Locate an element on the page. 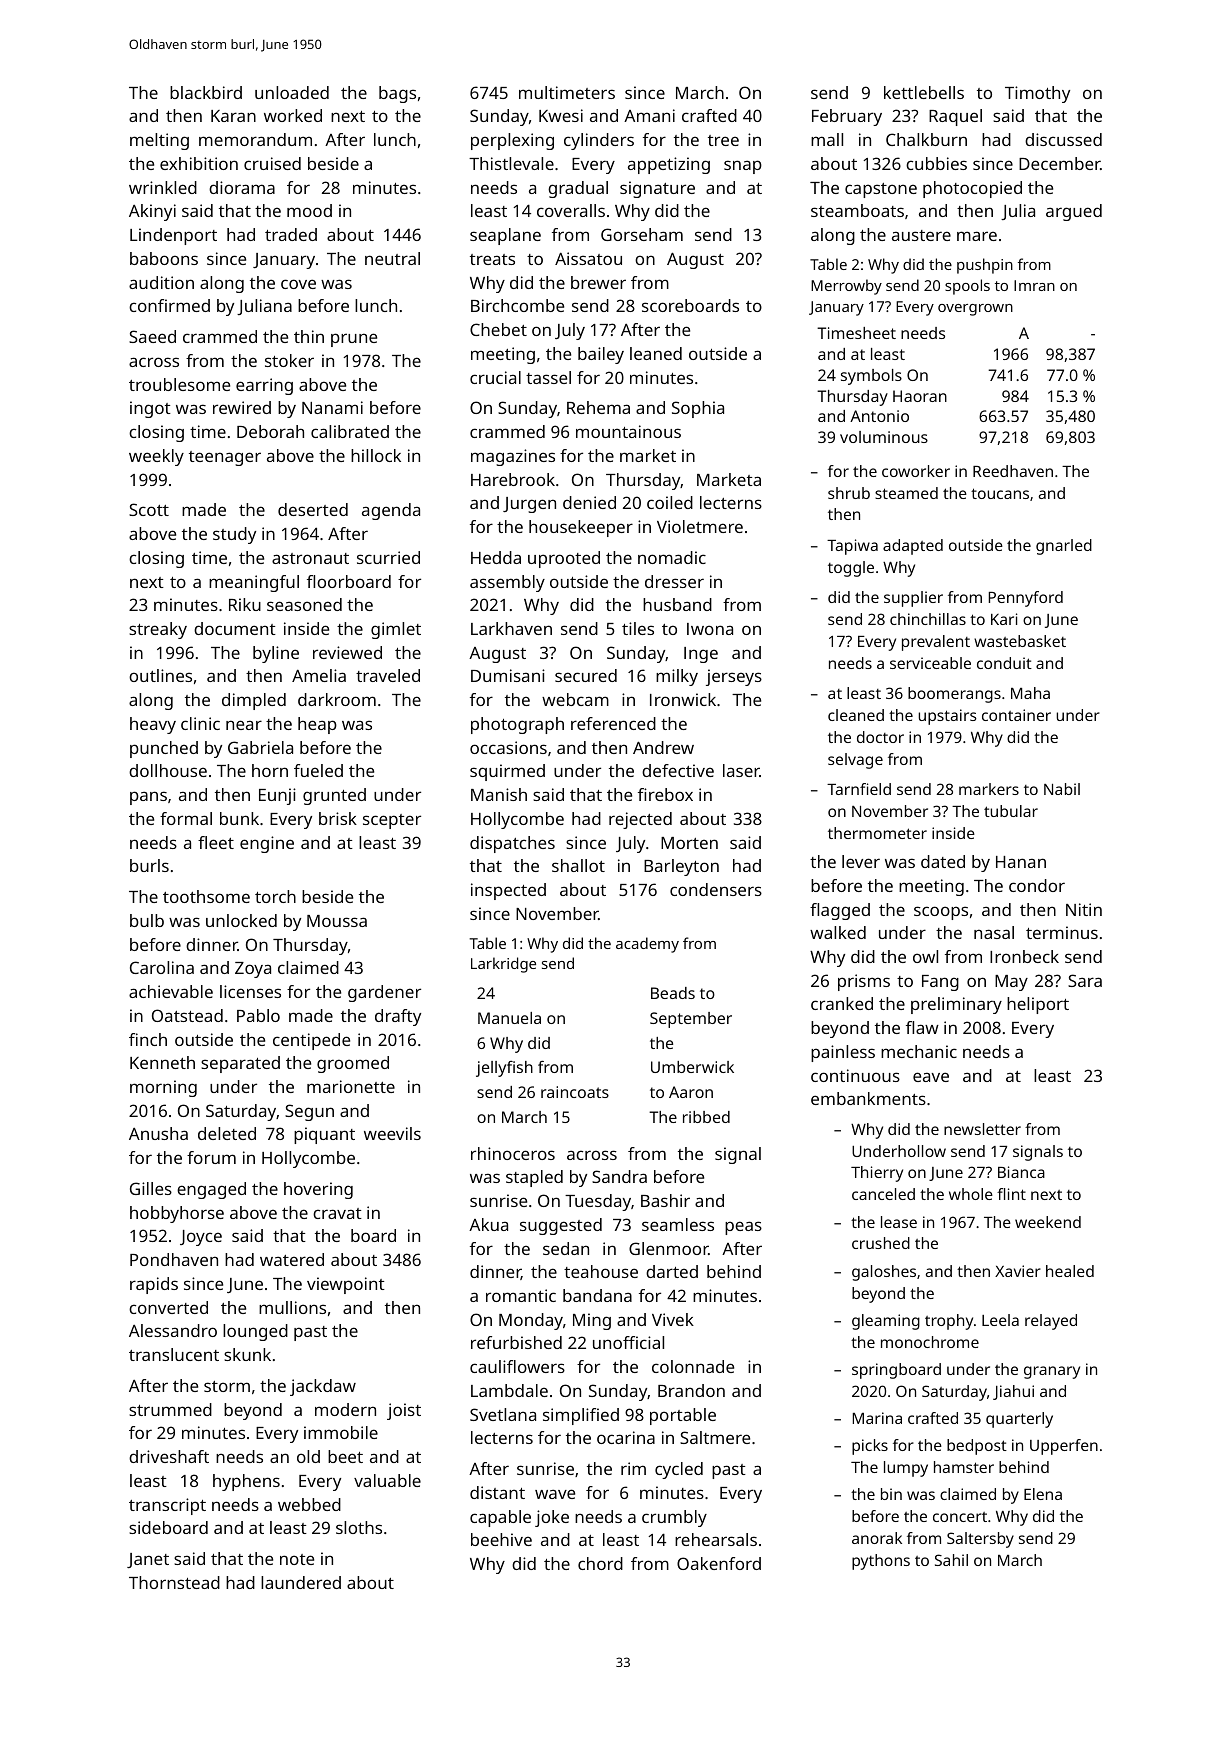 The width and height of the image is (1232, 1742). overgrown is located at coordinates (975, 310).
